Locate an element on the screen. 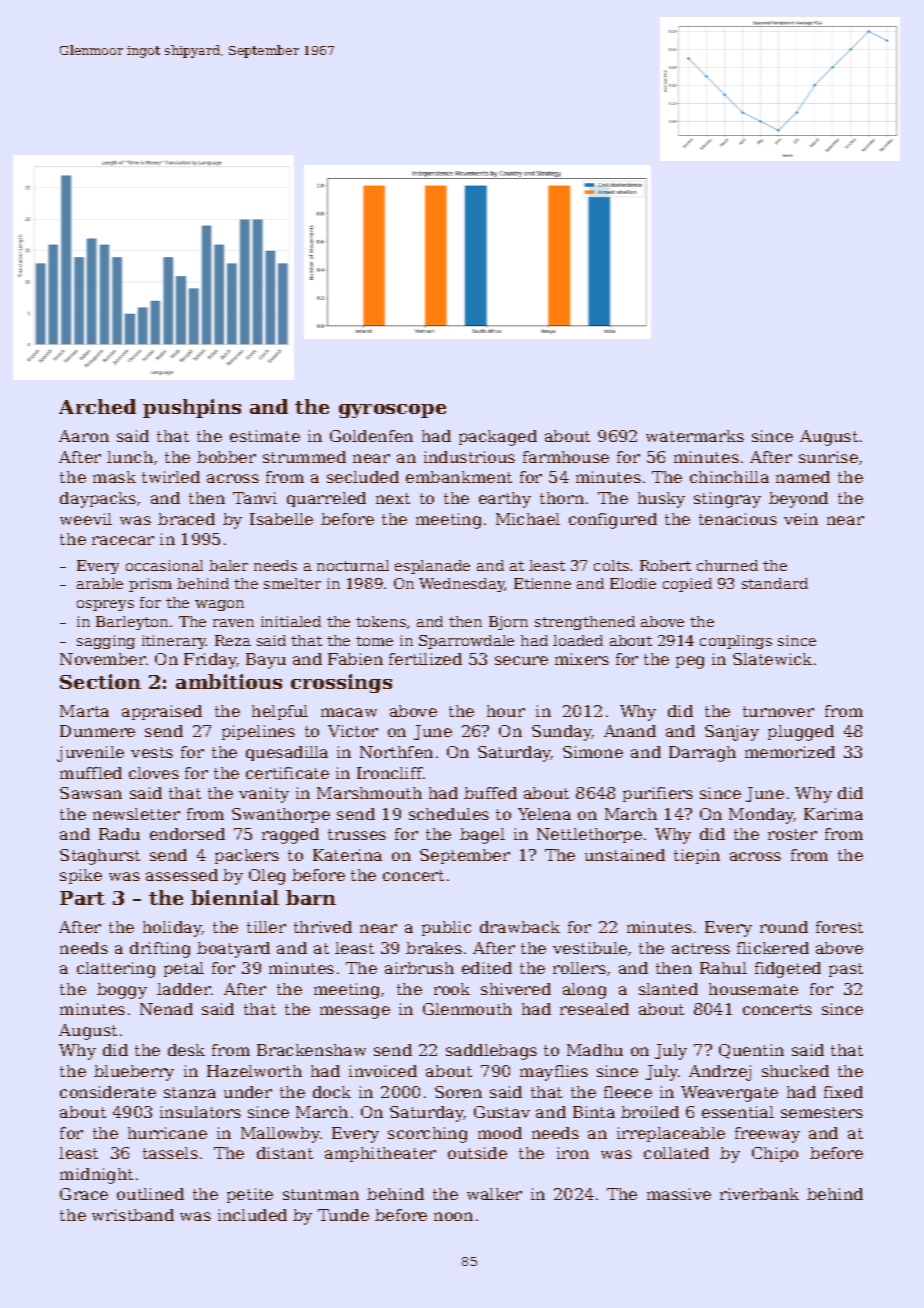 This screenshot has width=924, height=1308. vein is located at coordinates (801, 519).
